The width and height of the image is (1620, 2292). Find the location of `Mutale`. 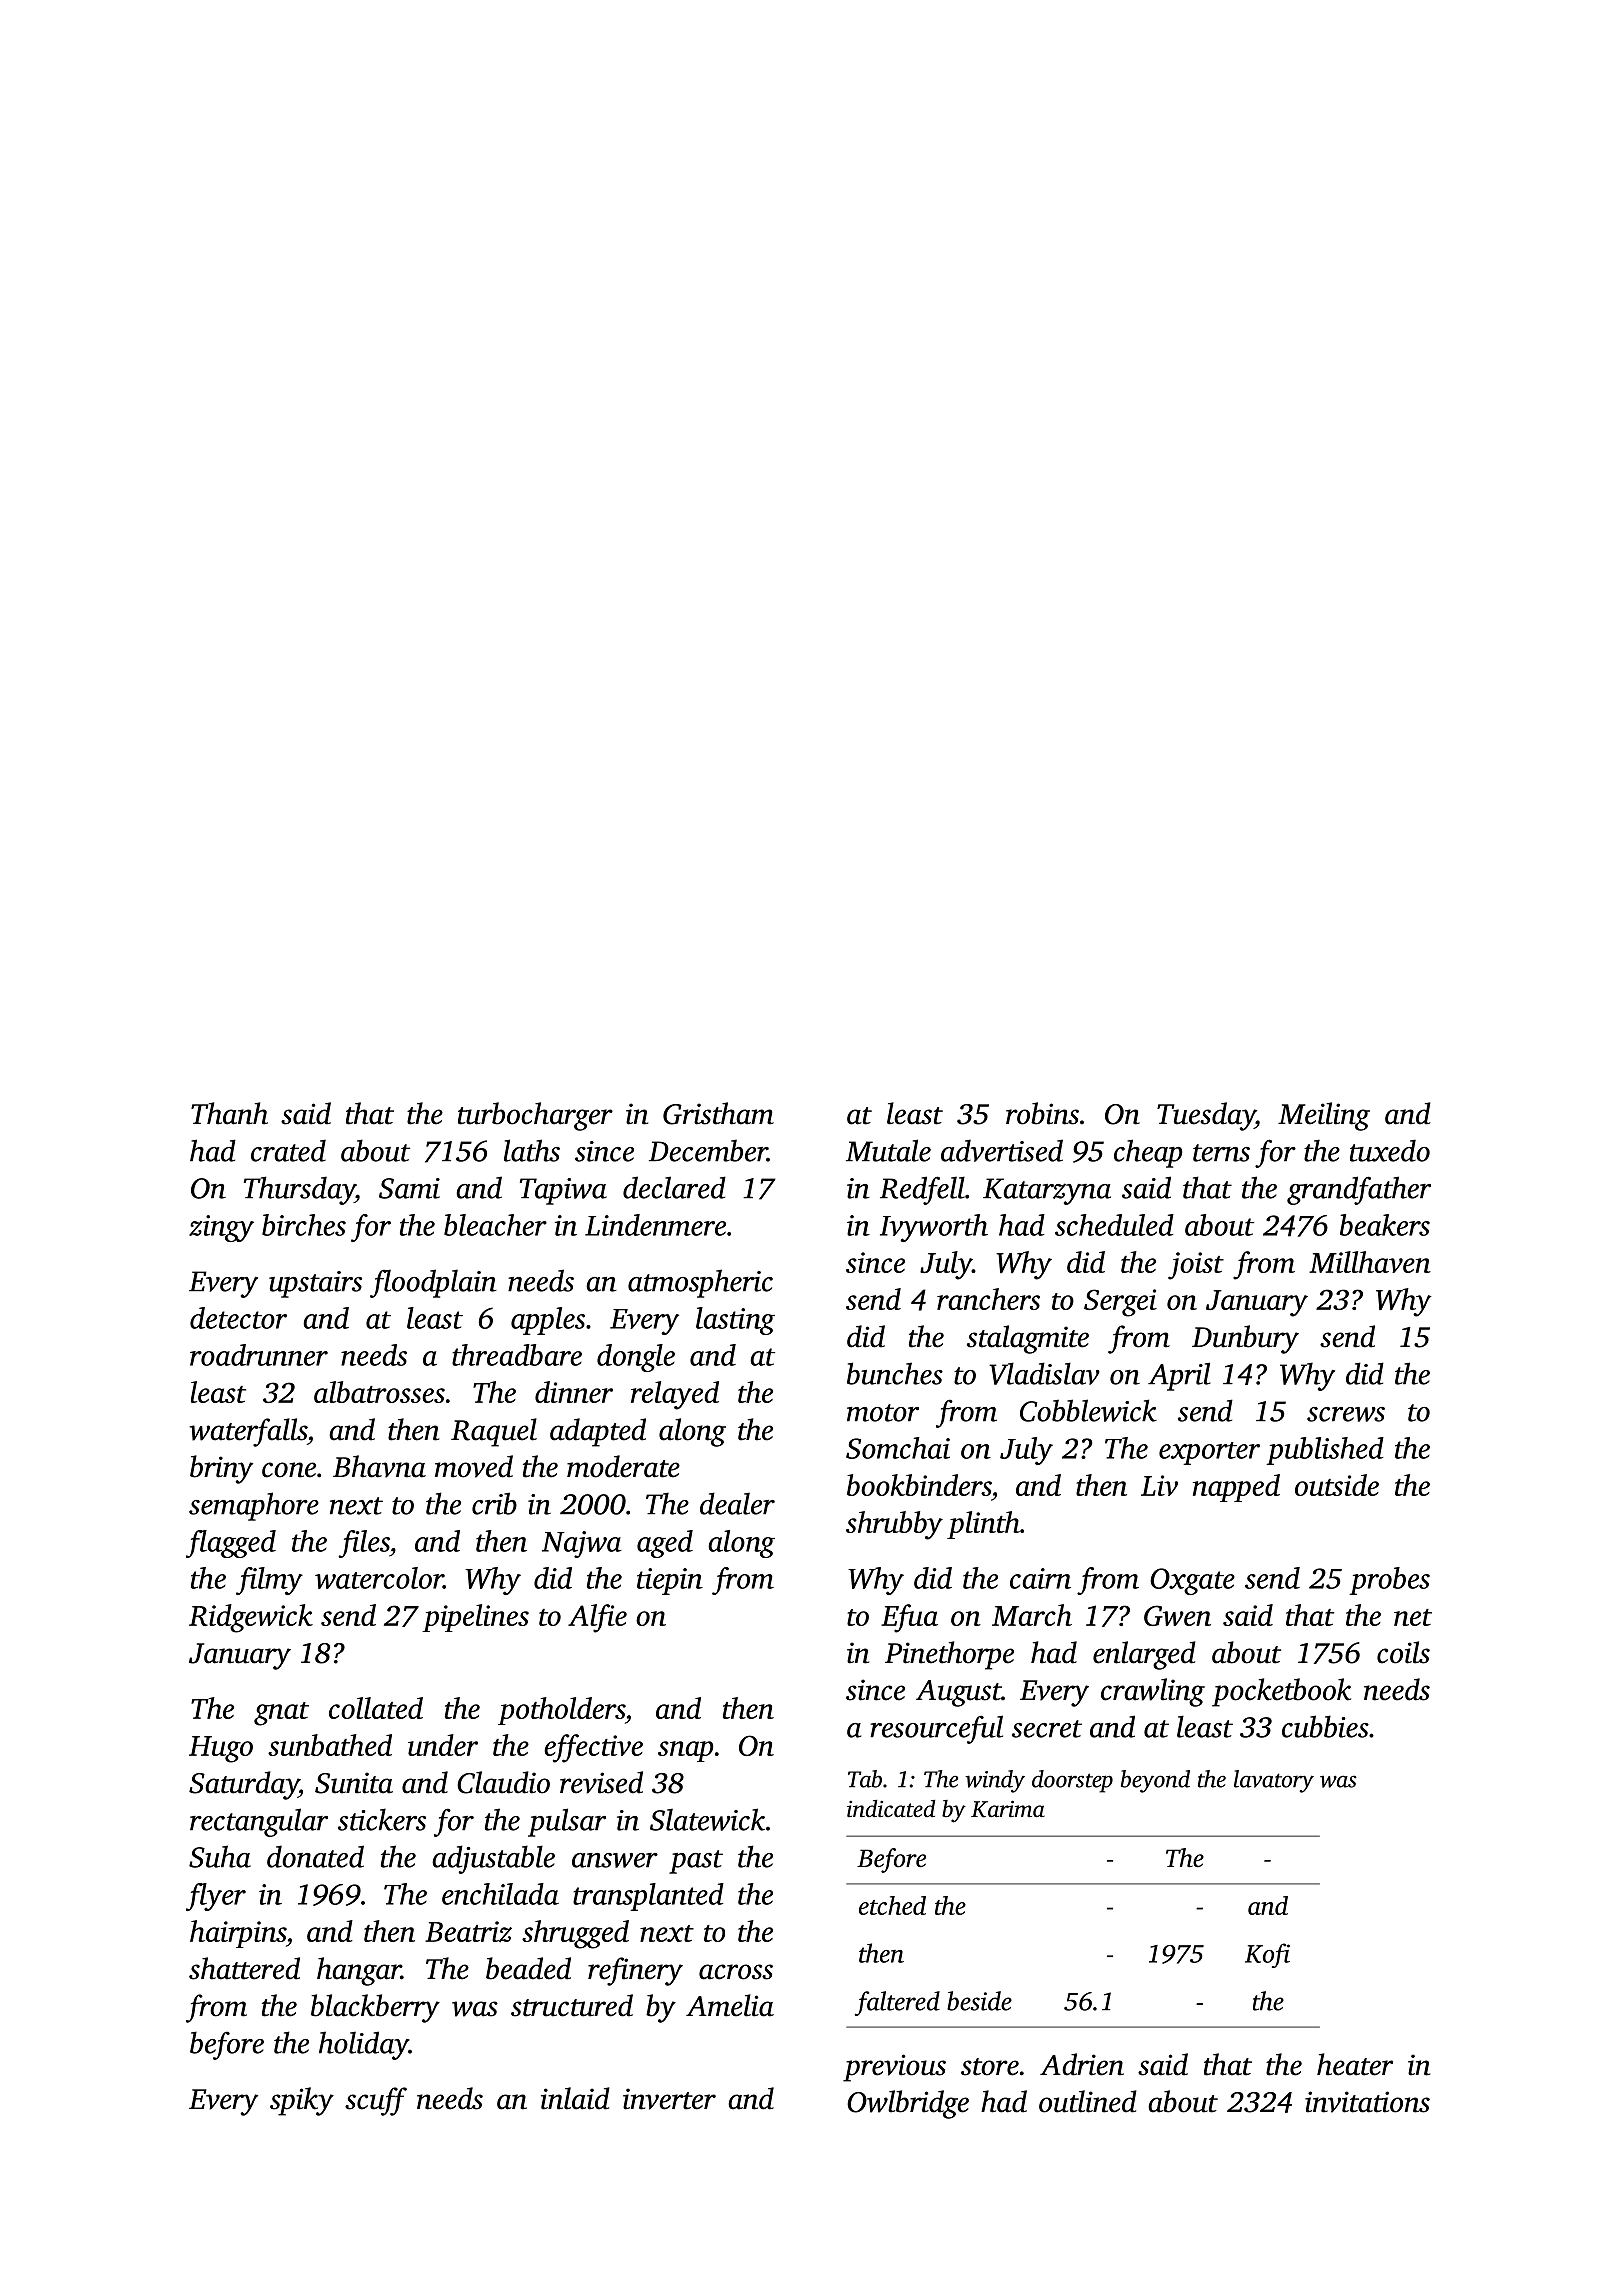

Mutale is located at coordinates (888, 1150).
